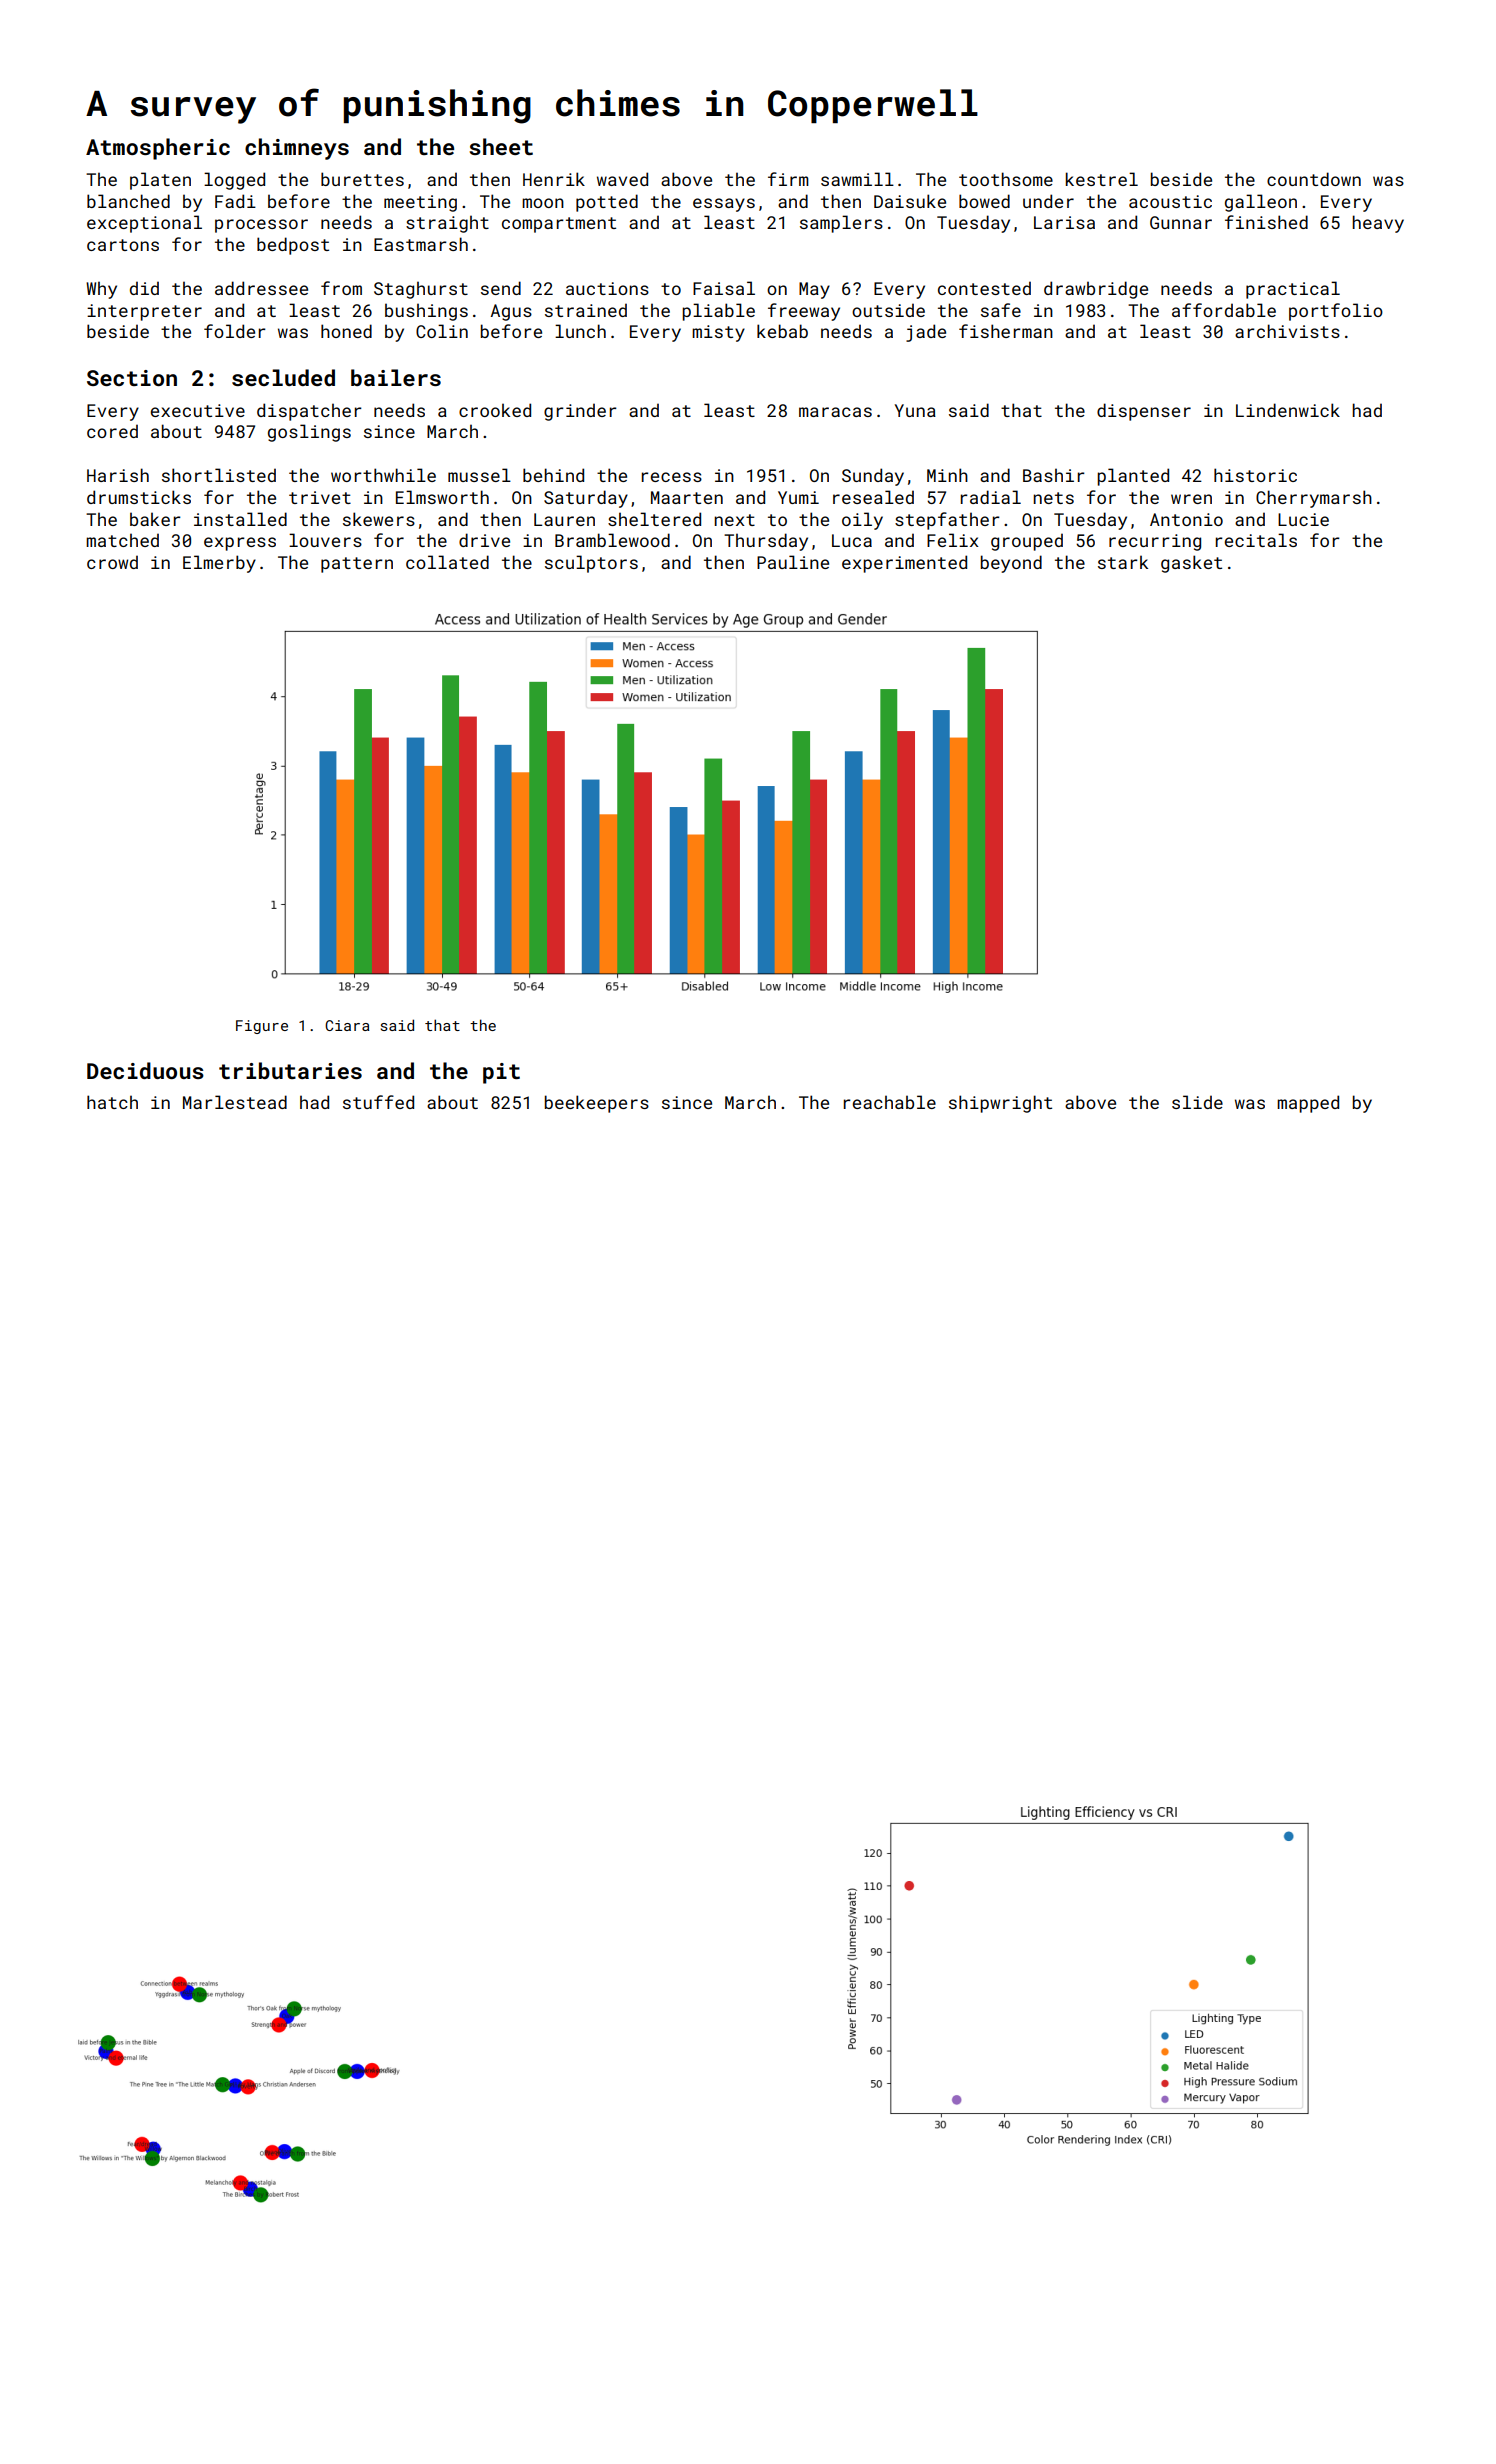 This screenshot has height=2464, width=1496. I want to click on portfolio, so click(1336, 312).
